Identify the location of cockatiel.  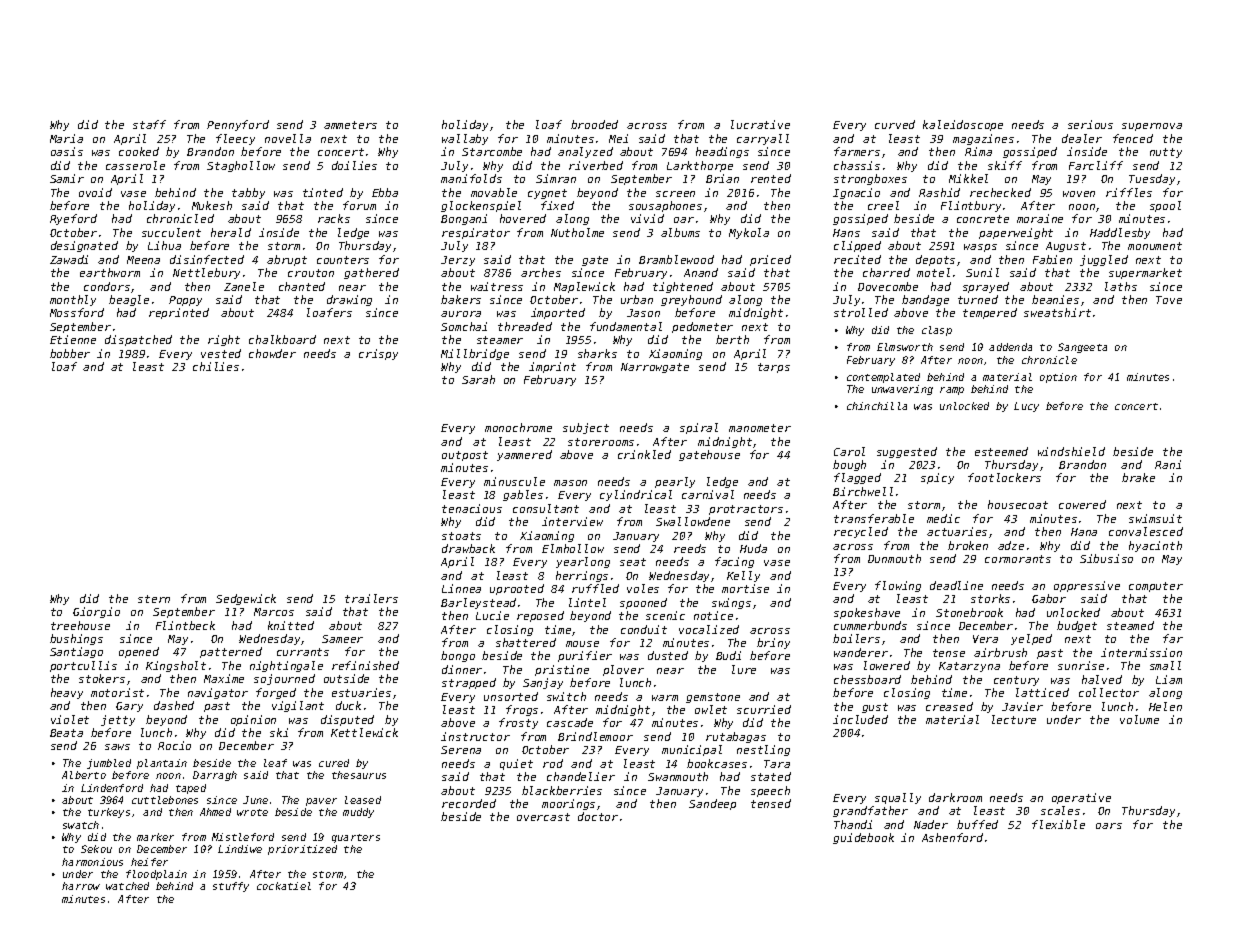
(284, 886).
